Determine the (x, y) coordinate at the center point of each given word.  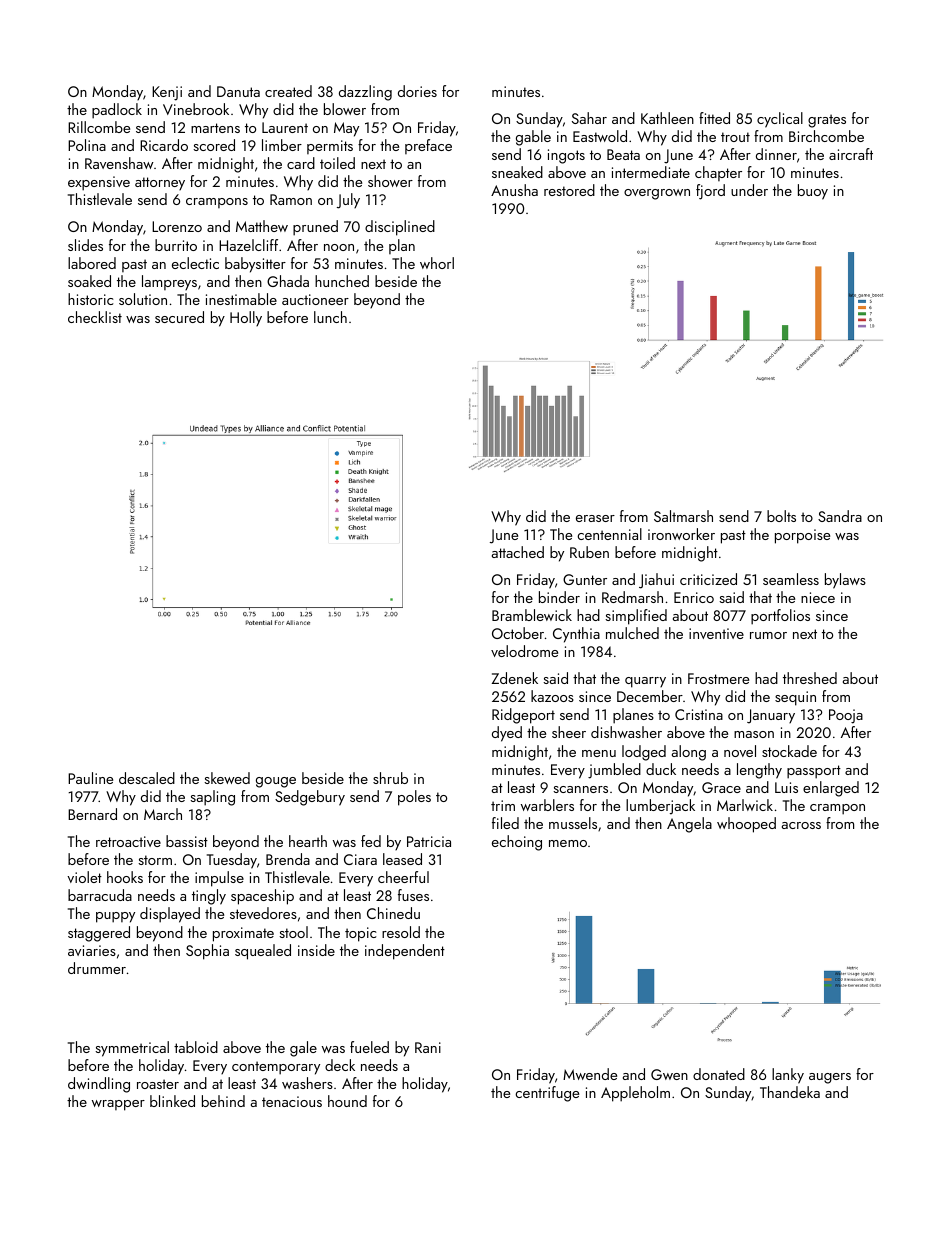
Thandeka (790, 1092)
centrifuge (547, 1094)
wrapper (118, 1105)
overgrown (657, 194)
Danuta (238, 91)
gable (533, 138)
